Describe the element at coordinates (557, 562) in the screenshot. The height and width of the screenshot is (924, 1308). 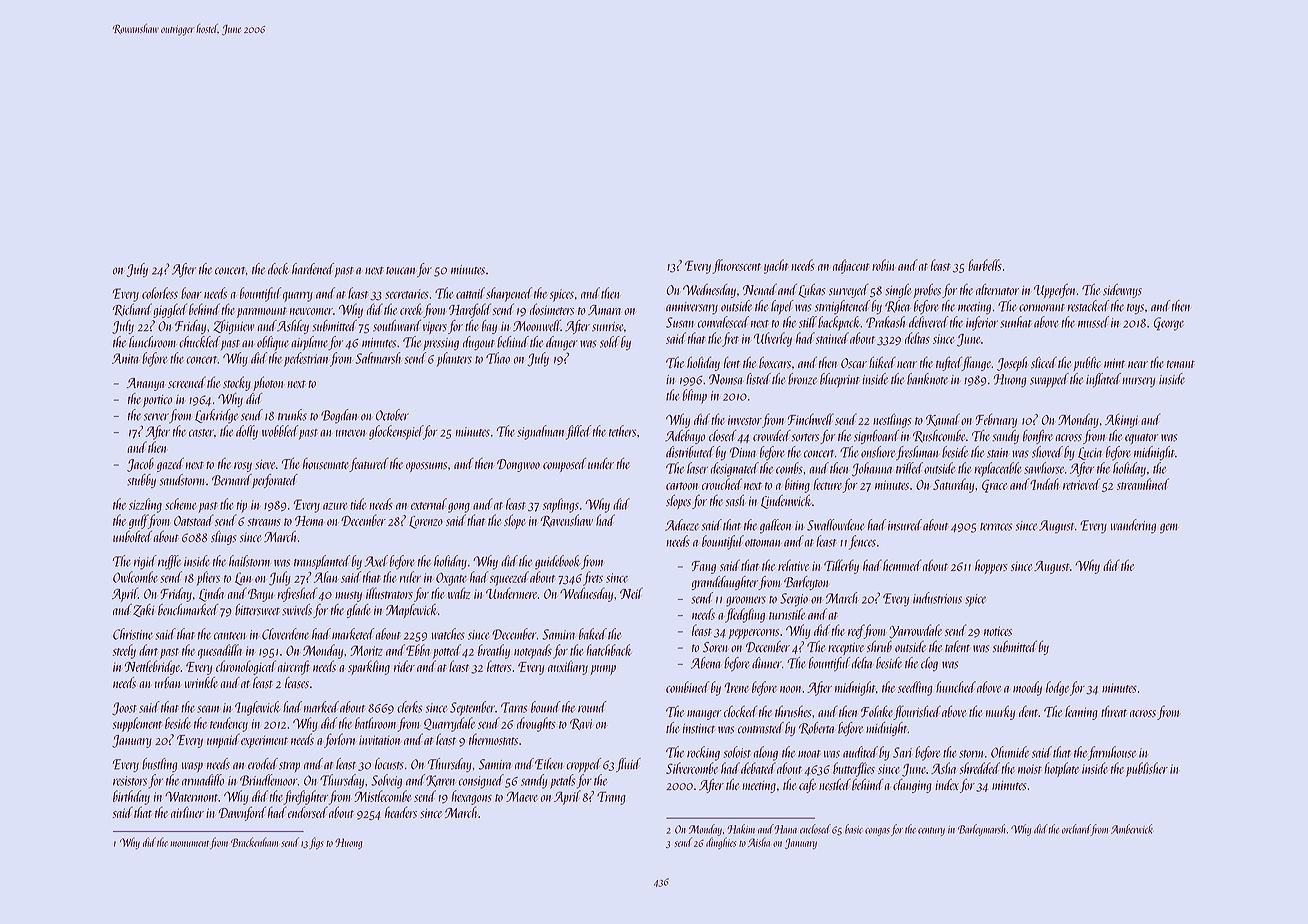
I see `guidebook` at that location.
